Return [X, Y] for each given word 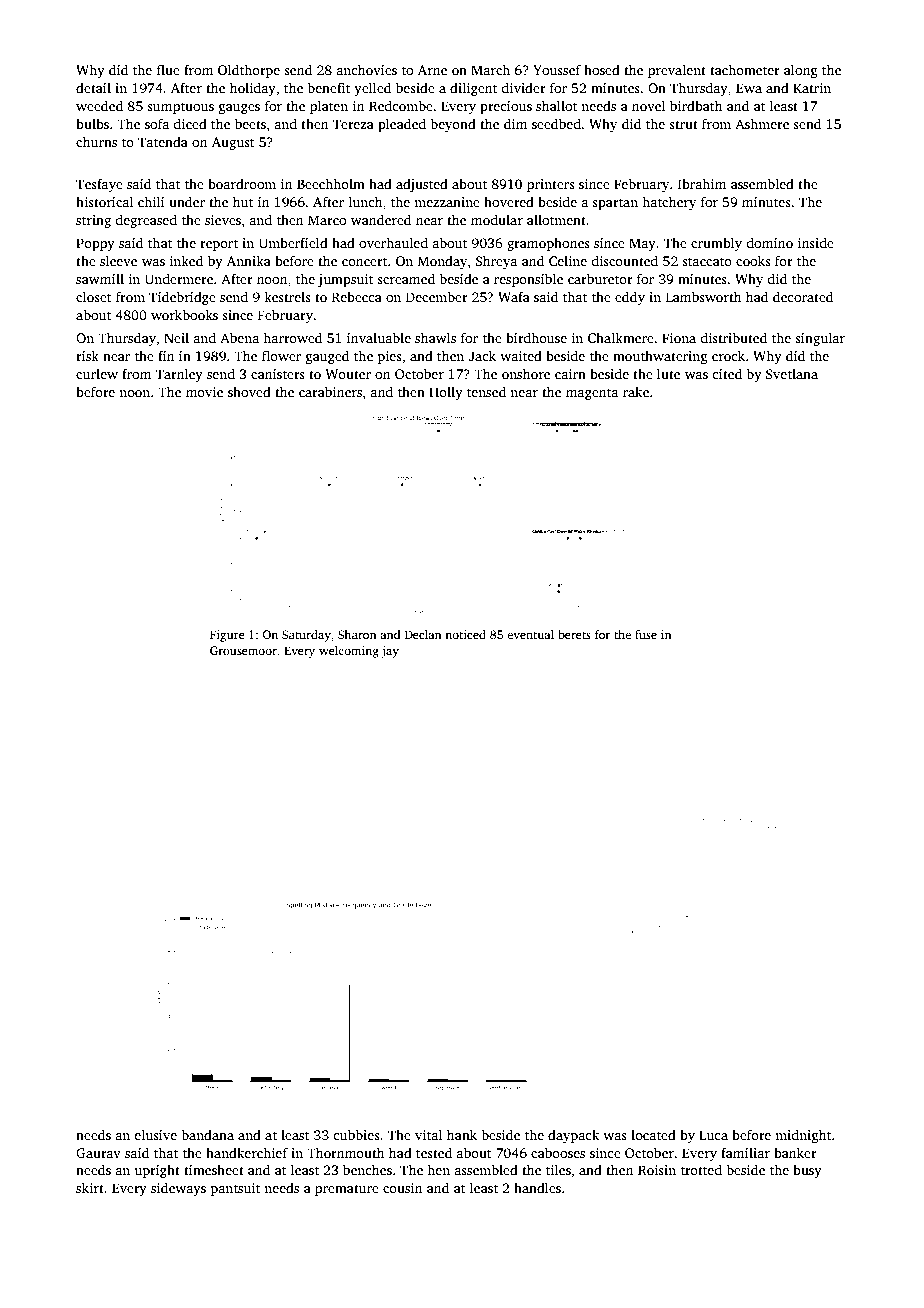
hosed [602, 69]
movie [204, 392]
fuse [646, 634]
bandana [207, 1134]
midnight [803, 1136]
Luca [713, 1135]
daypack [573, 1136]
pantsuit [235, 1189]
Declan [423, 634]
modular [497, 219]
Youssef [557, 69]
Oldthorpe [249, 71]
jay [390, 652]
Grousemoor [243, 650]
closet [93, 296]
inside [816, 242]
